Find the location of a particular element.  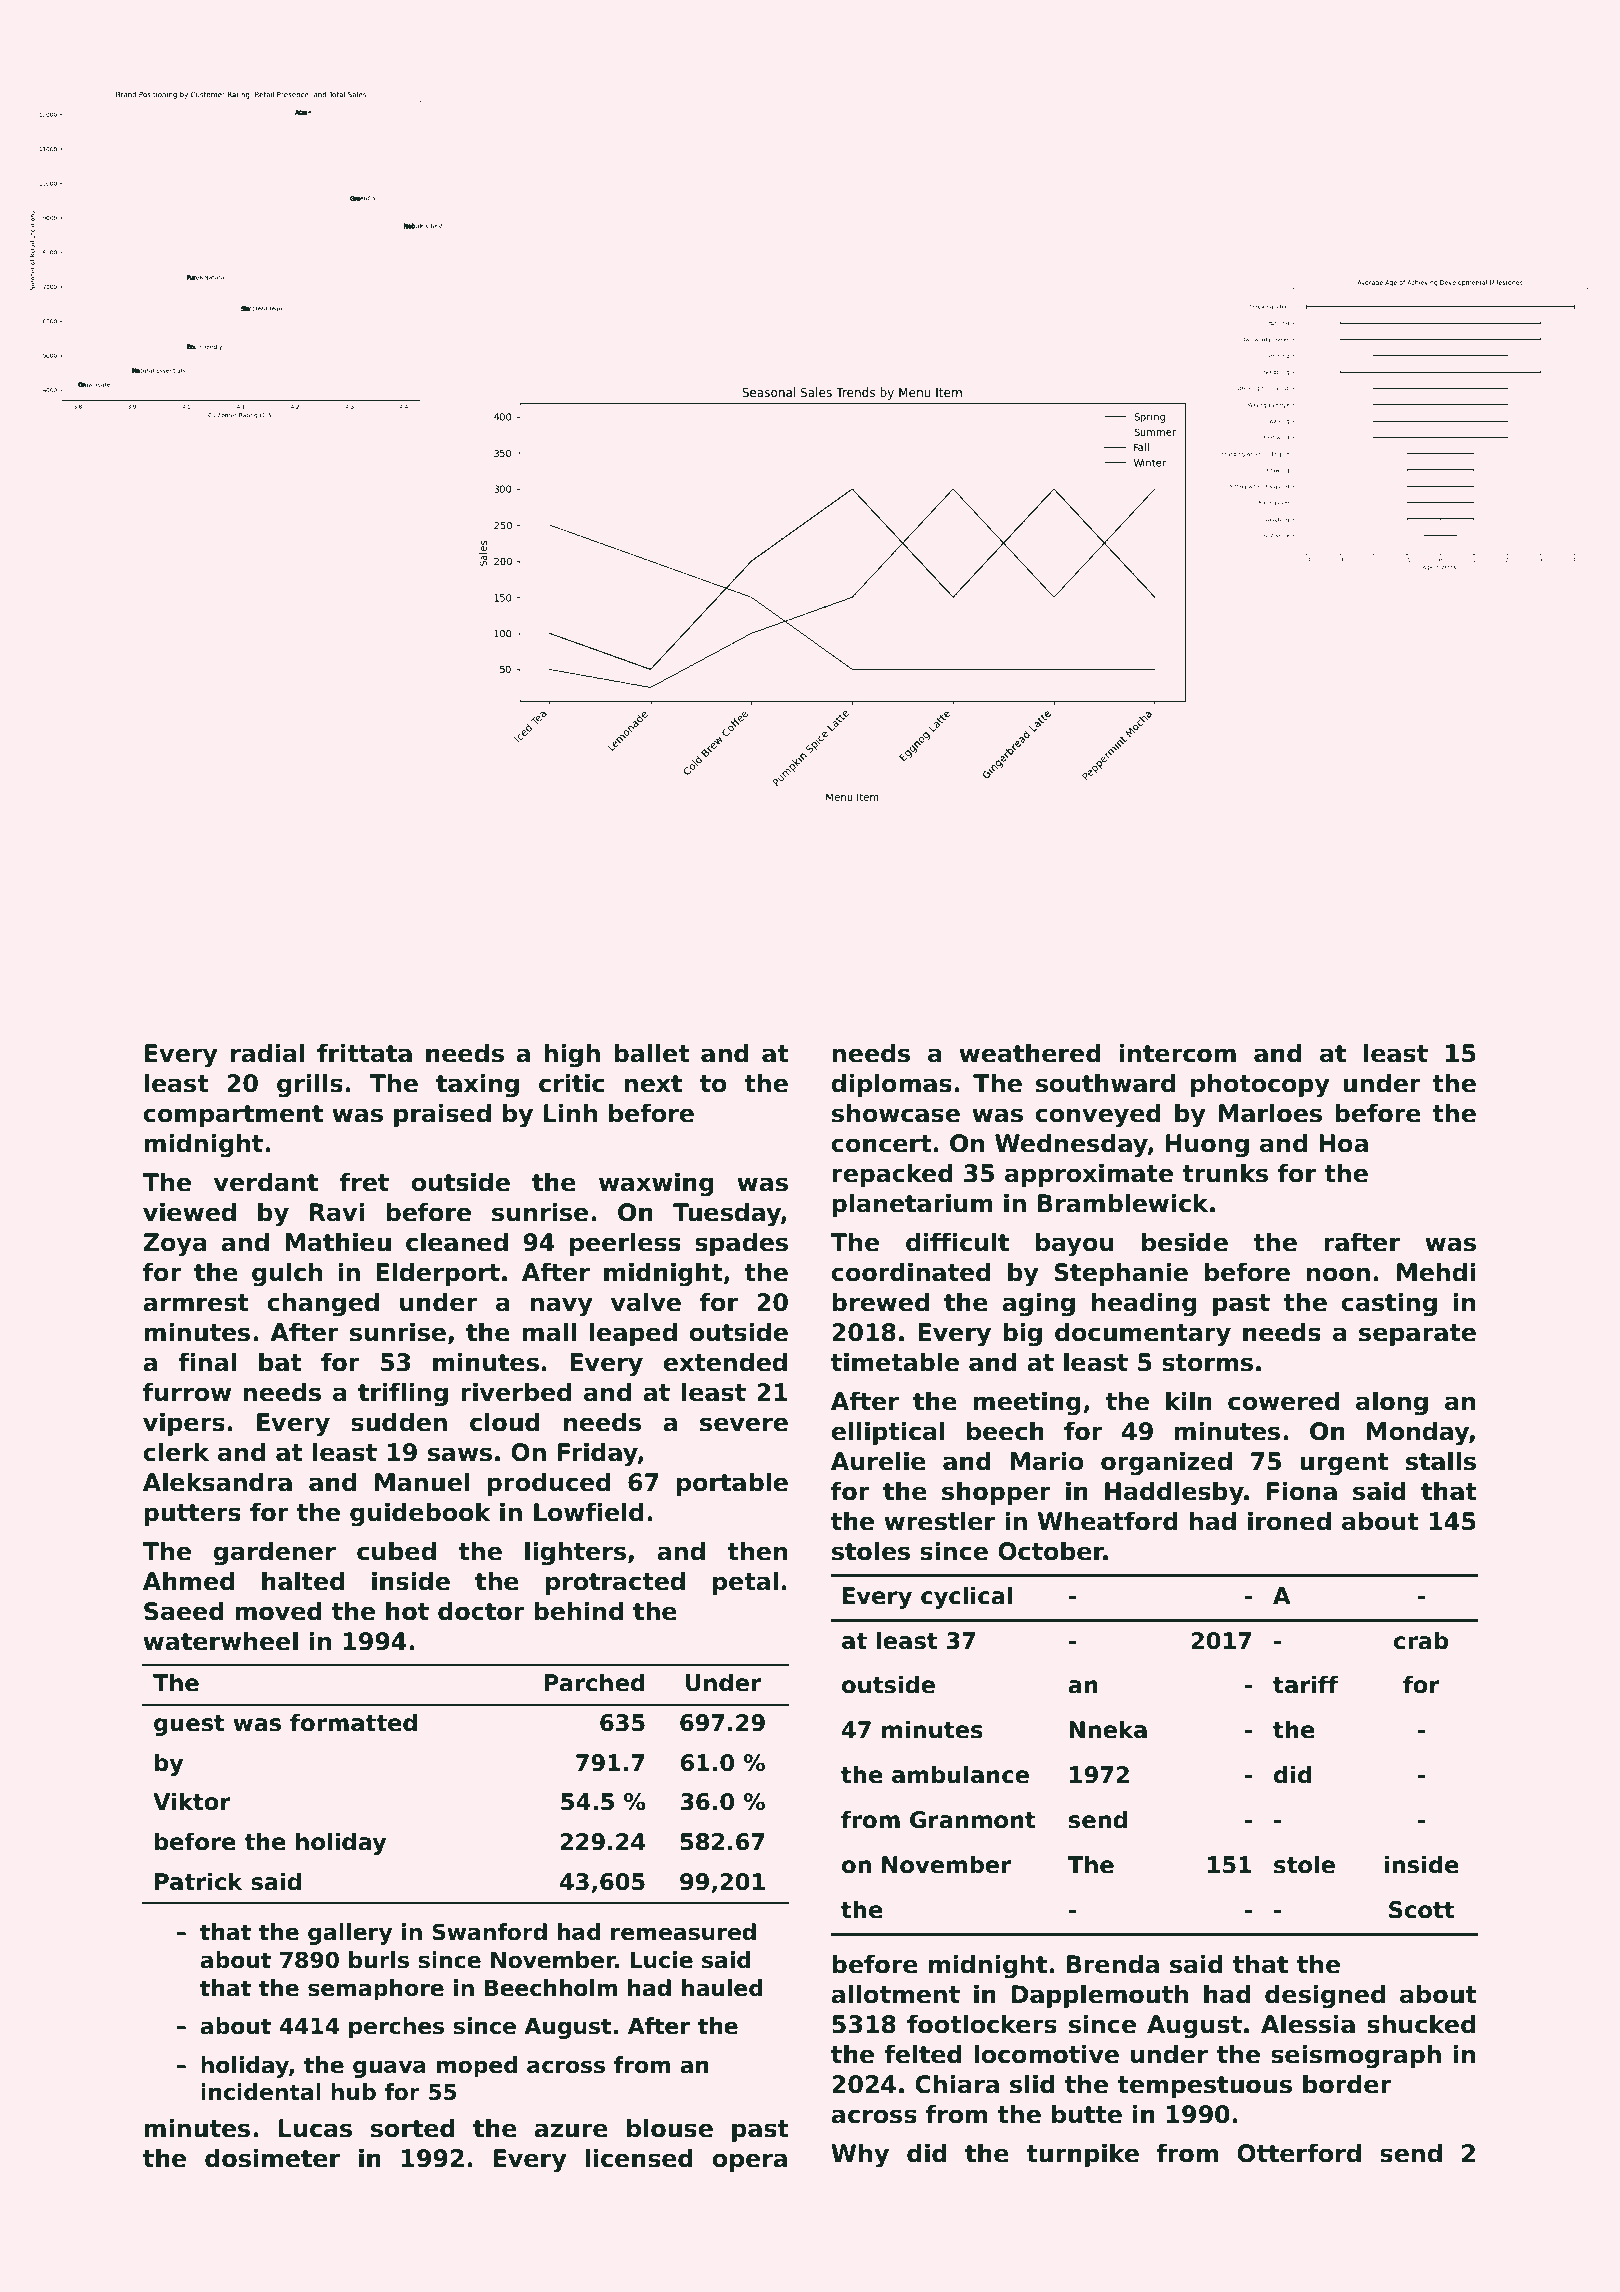

photocopy is located at coordinates (1260, 1085).
